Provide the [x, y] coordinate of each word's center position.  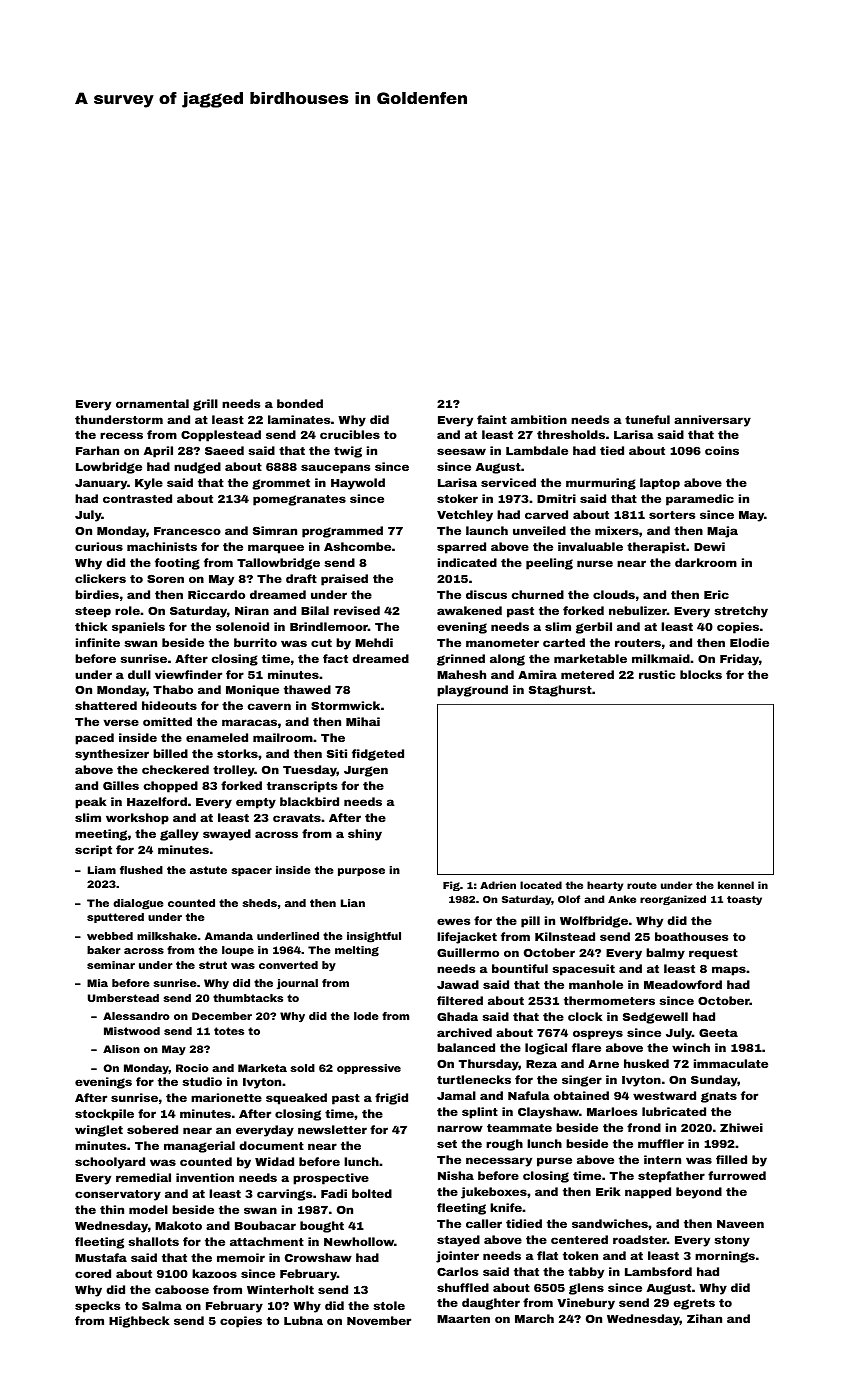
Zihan [704, 1318]
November [379, 1320]
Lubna [303, 1320]
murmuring [601, 484]
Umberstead [123, 998]
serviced [508, 482]
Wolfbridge [594, 922]
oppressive [369, 1069]
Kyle [149, 484]
